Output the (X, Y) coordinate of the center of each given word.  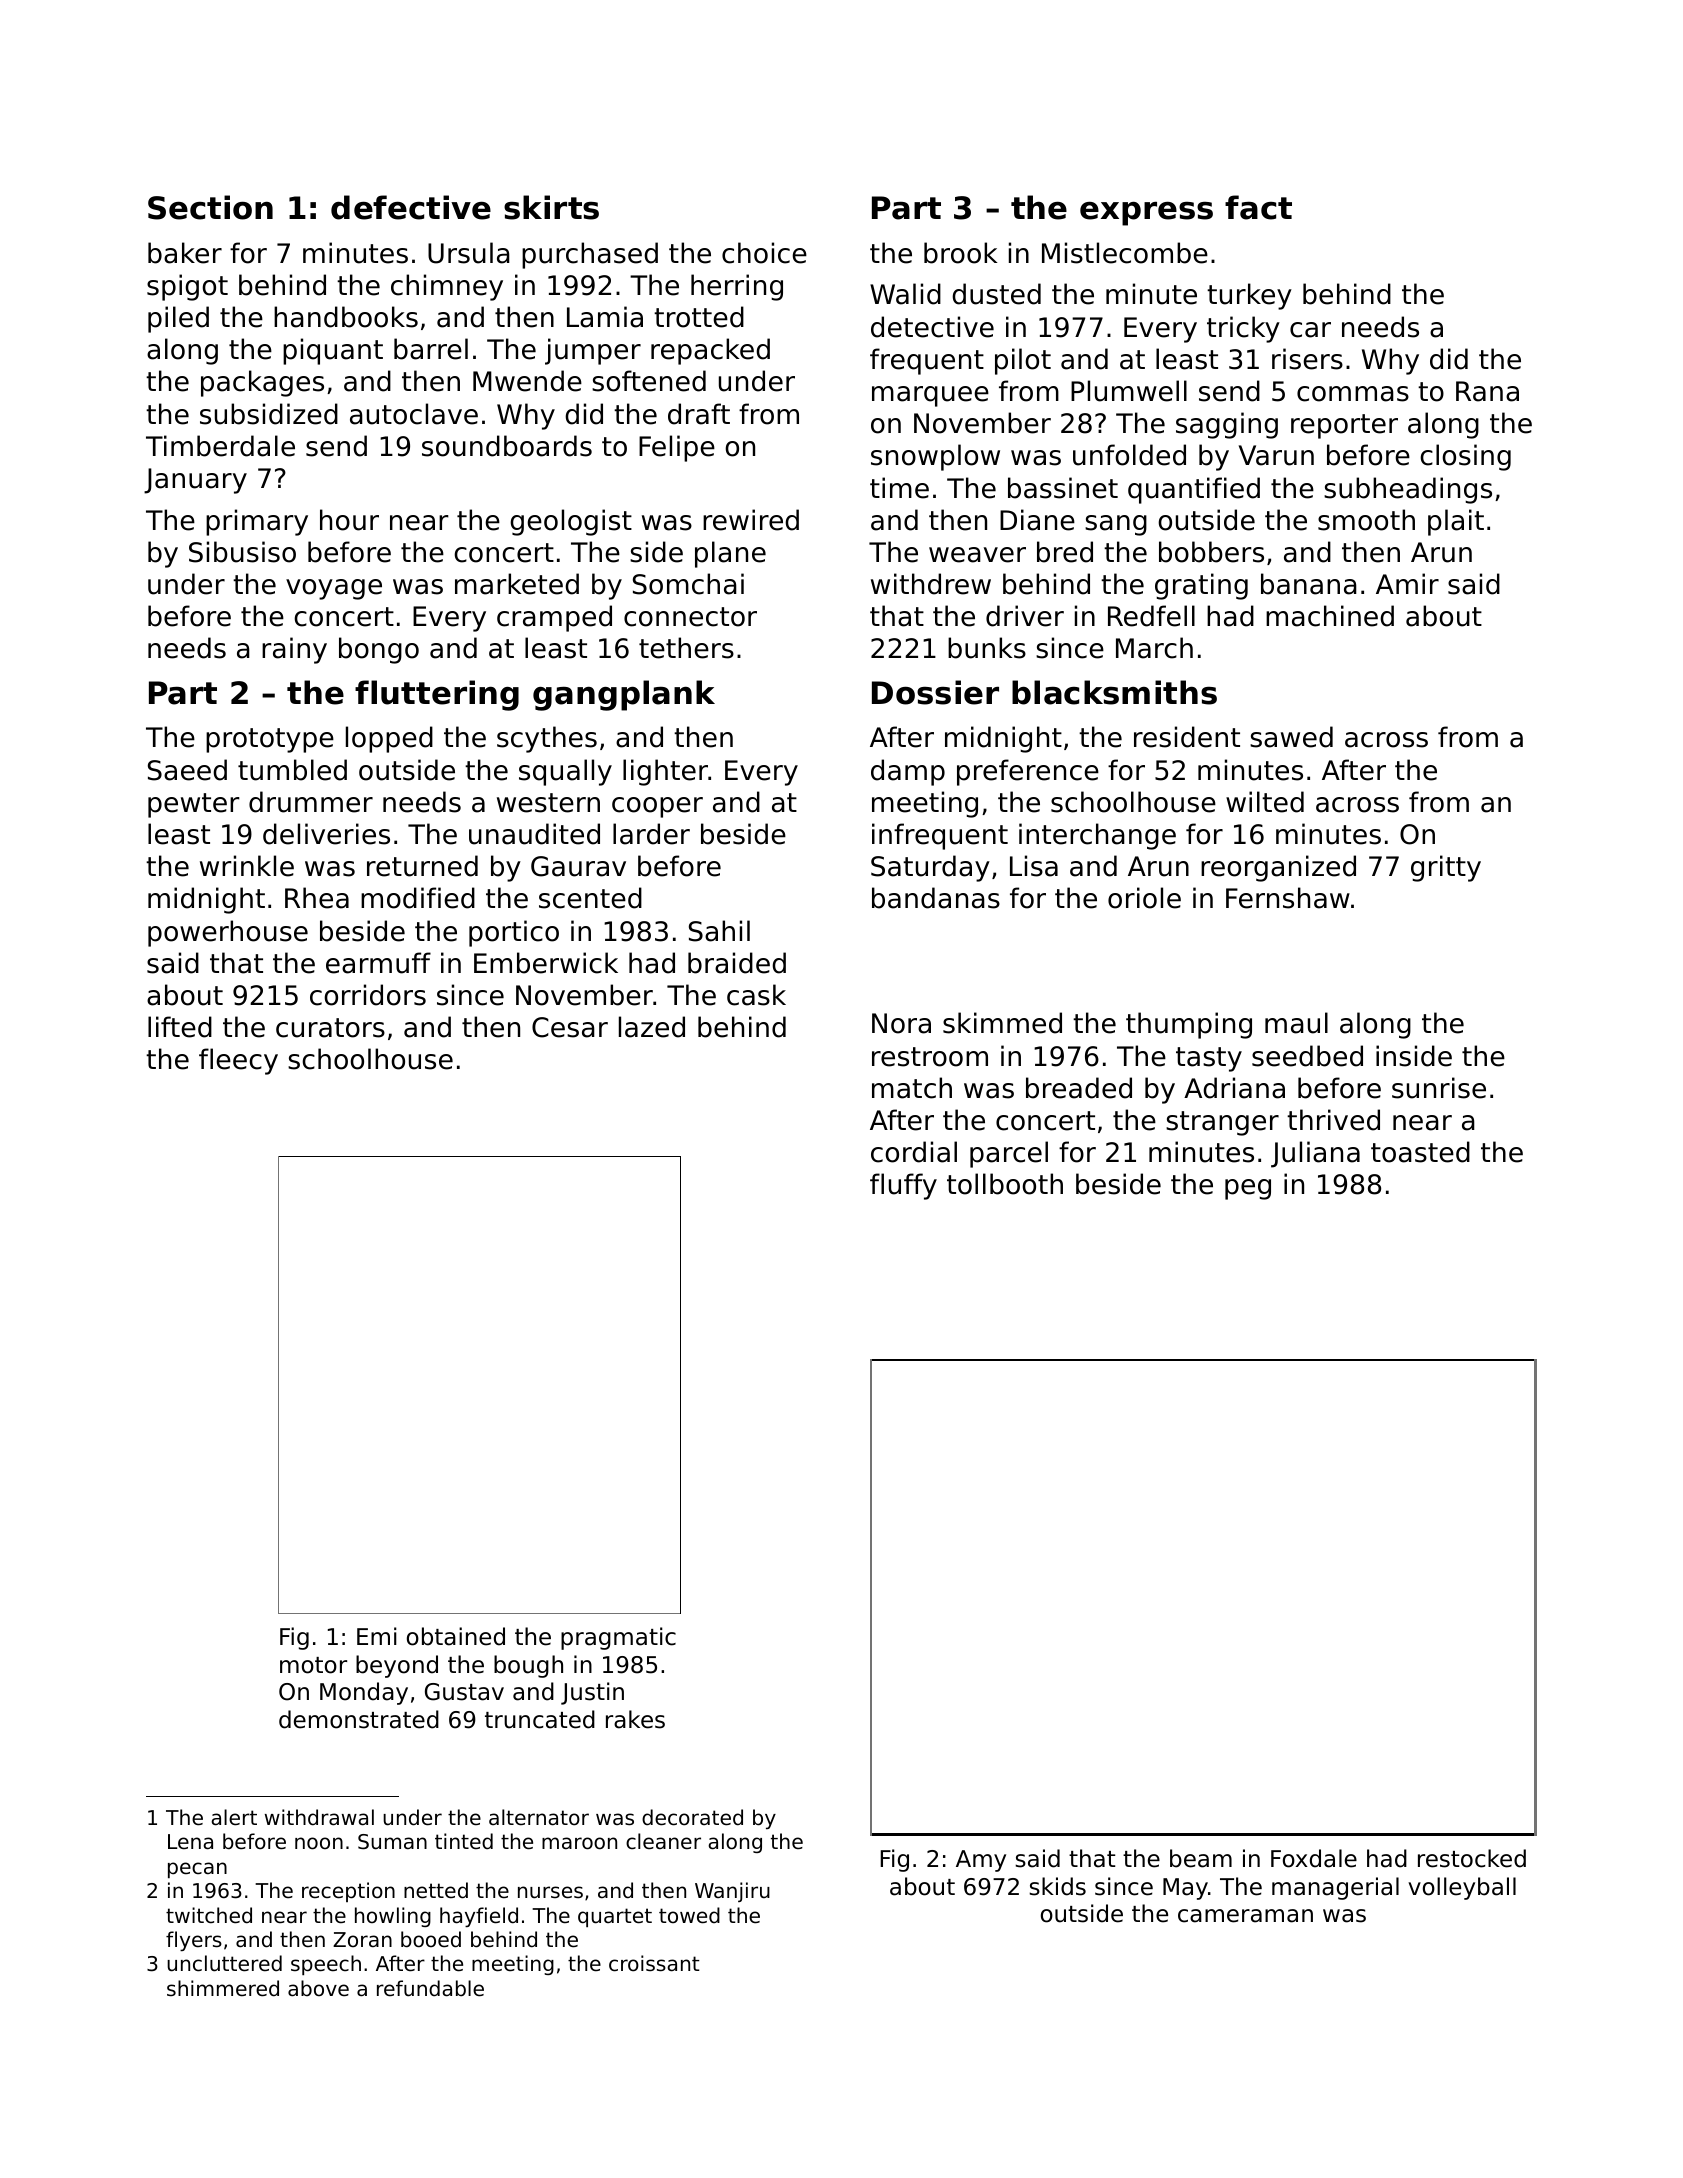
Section (210, 207)
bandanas (936, 898)
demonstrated (359, 1719)
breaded (1079, 1088)
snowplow (935, 457)
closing (1465, 457)
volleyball (1462, 1888)
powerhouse (228, 933)
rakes (635, 1719)
